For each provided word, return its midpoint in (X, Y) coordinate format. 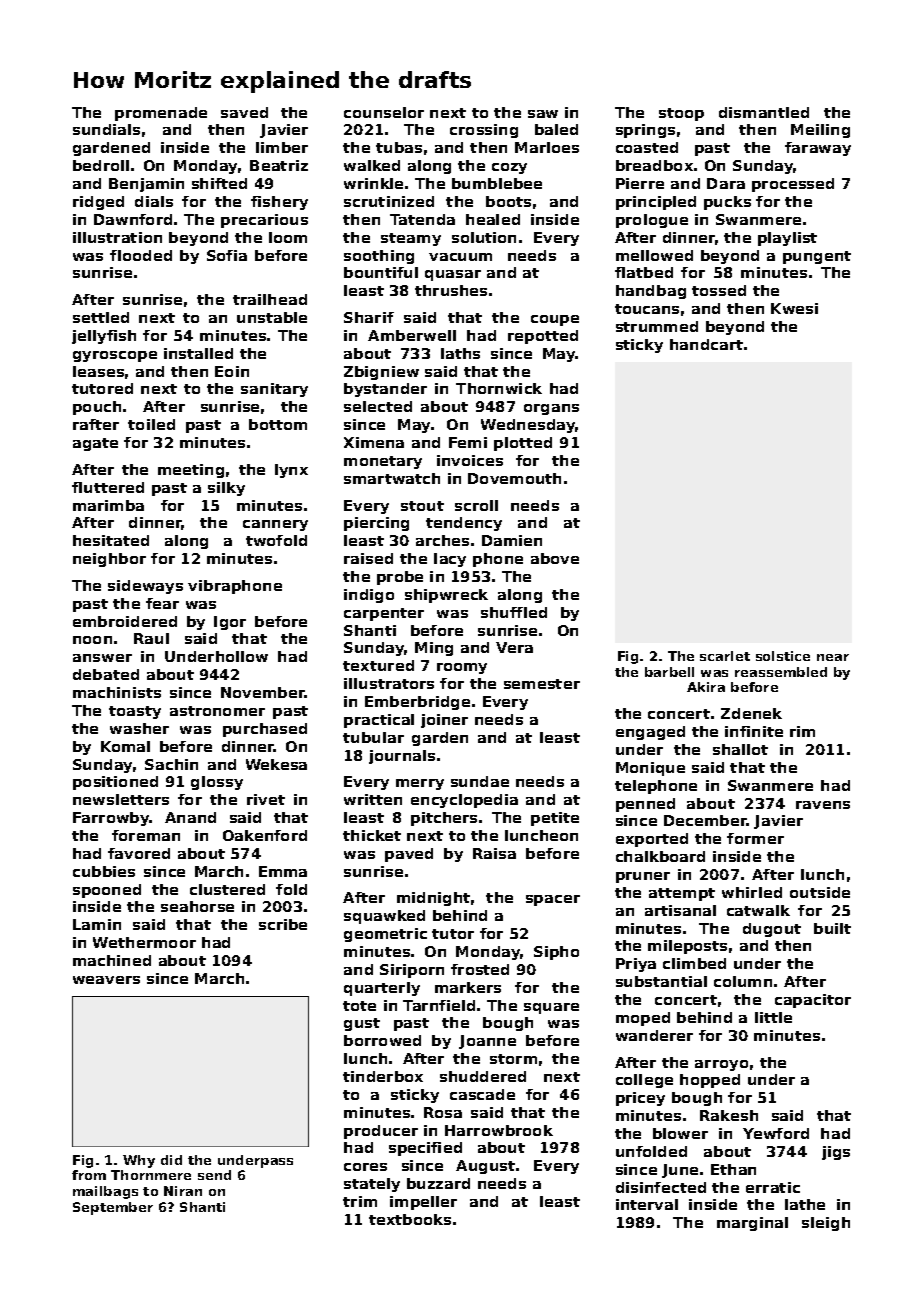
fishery (279, 203)
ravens (823, 805)
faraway (818, 149)
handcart (706, 344)
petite (555, 819)
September (113, 1208)
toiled (151, 424)
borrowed (382, 1040)
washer (139, 728)
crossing (484, 131)
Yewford (776, 1133)
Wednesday (528, 426)
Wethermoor (144, 942)
